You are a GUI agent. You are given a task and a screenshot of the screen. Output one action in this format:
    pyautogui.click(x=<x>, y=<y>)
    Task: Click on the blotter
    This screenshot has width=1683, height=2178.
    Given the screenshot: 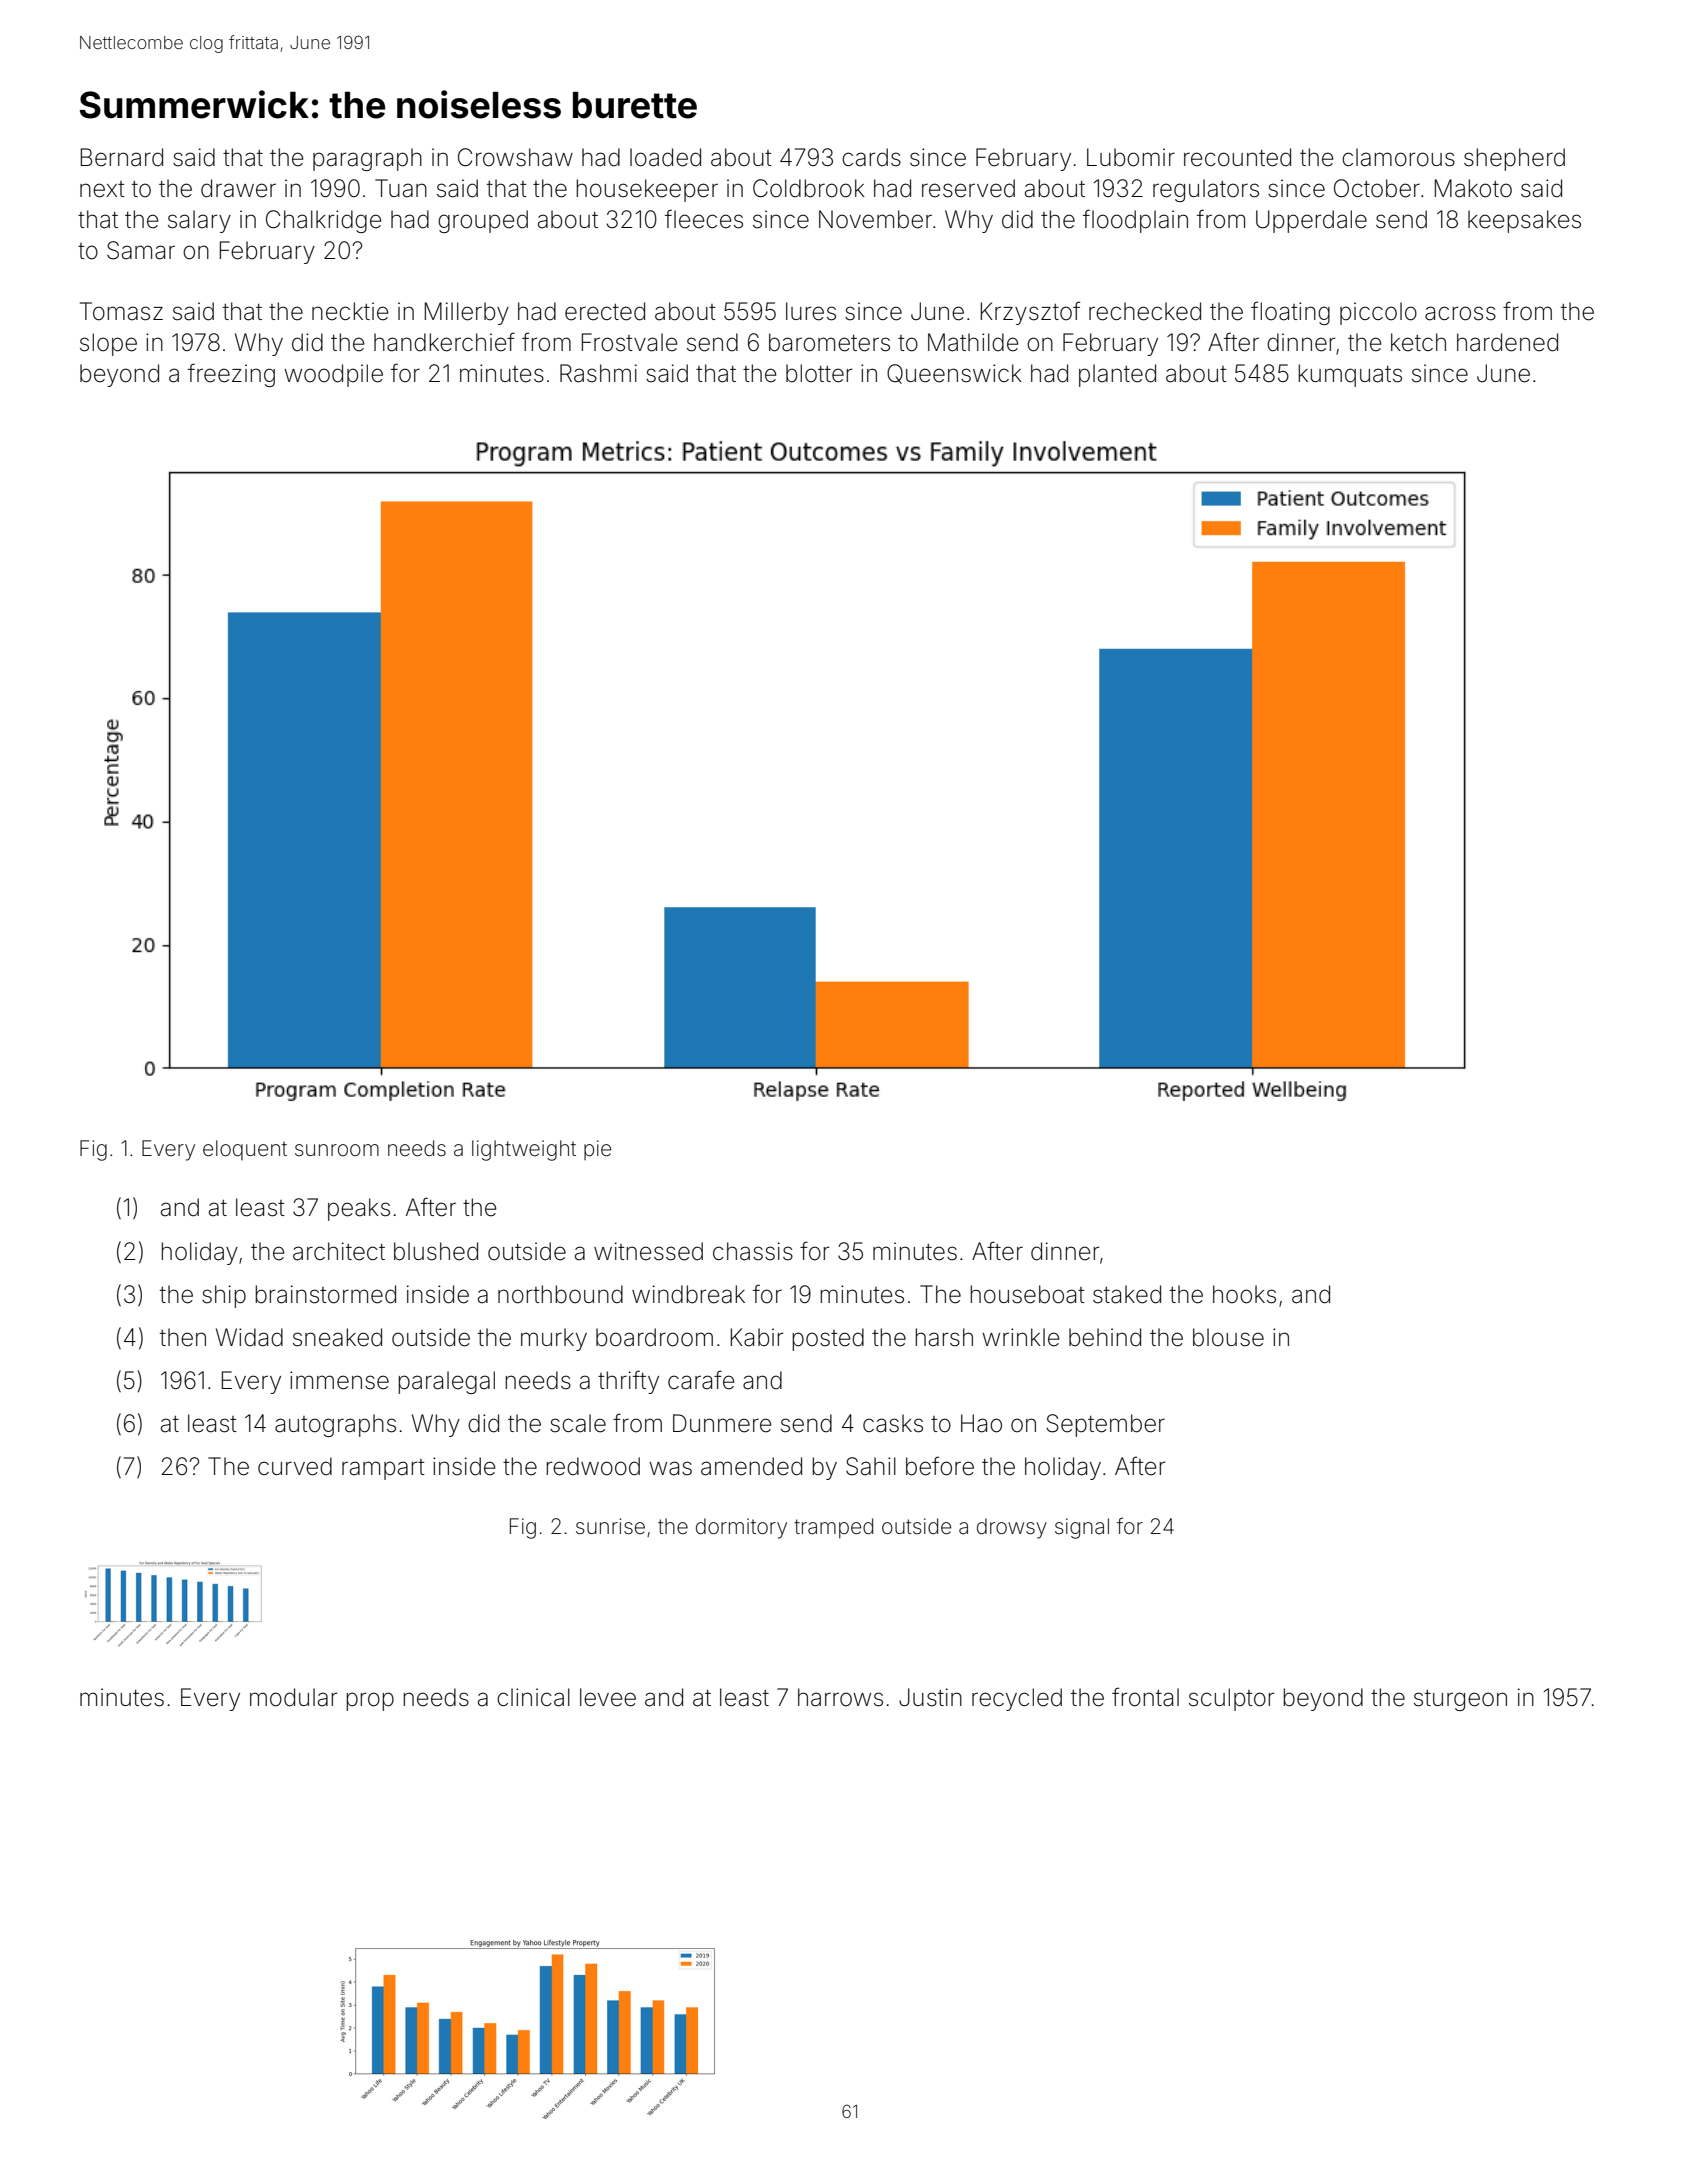 What is the action you would take?
    pyautogui.click(x=819, y=373)
